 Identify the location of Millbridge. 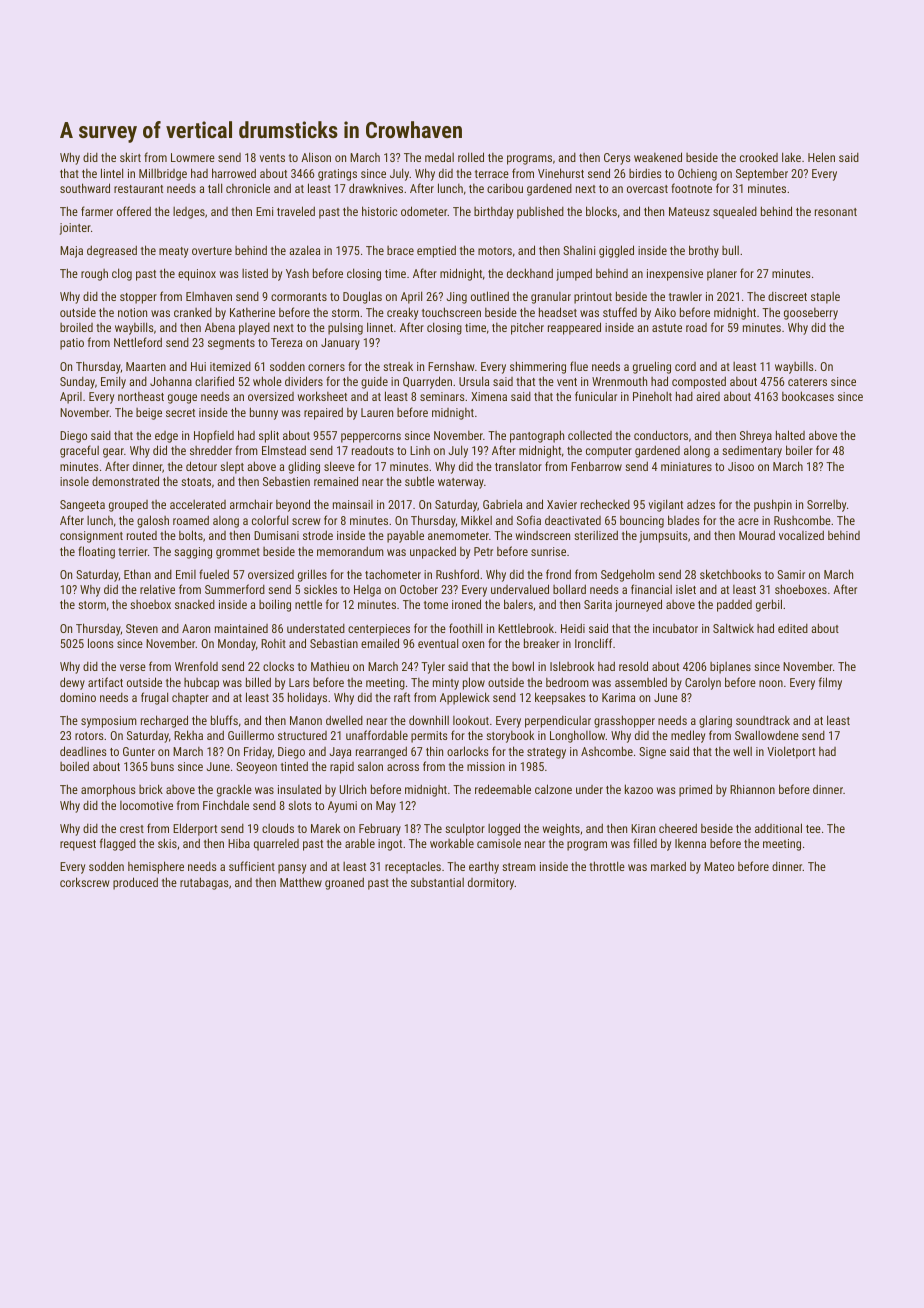
(163, 175).
